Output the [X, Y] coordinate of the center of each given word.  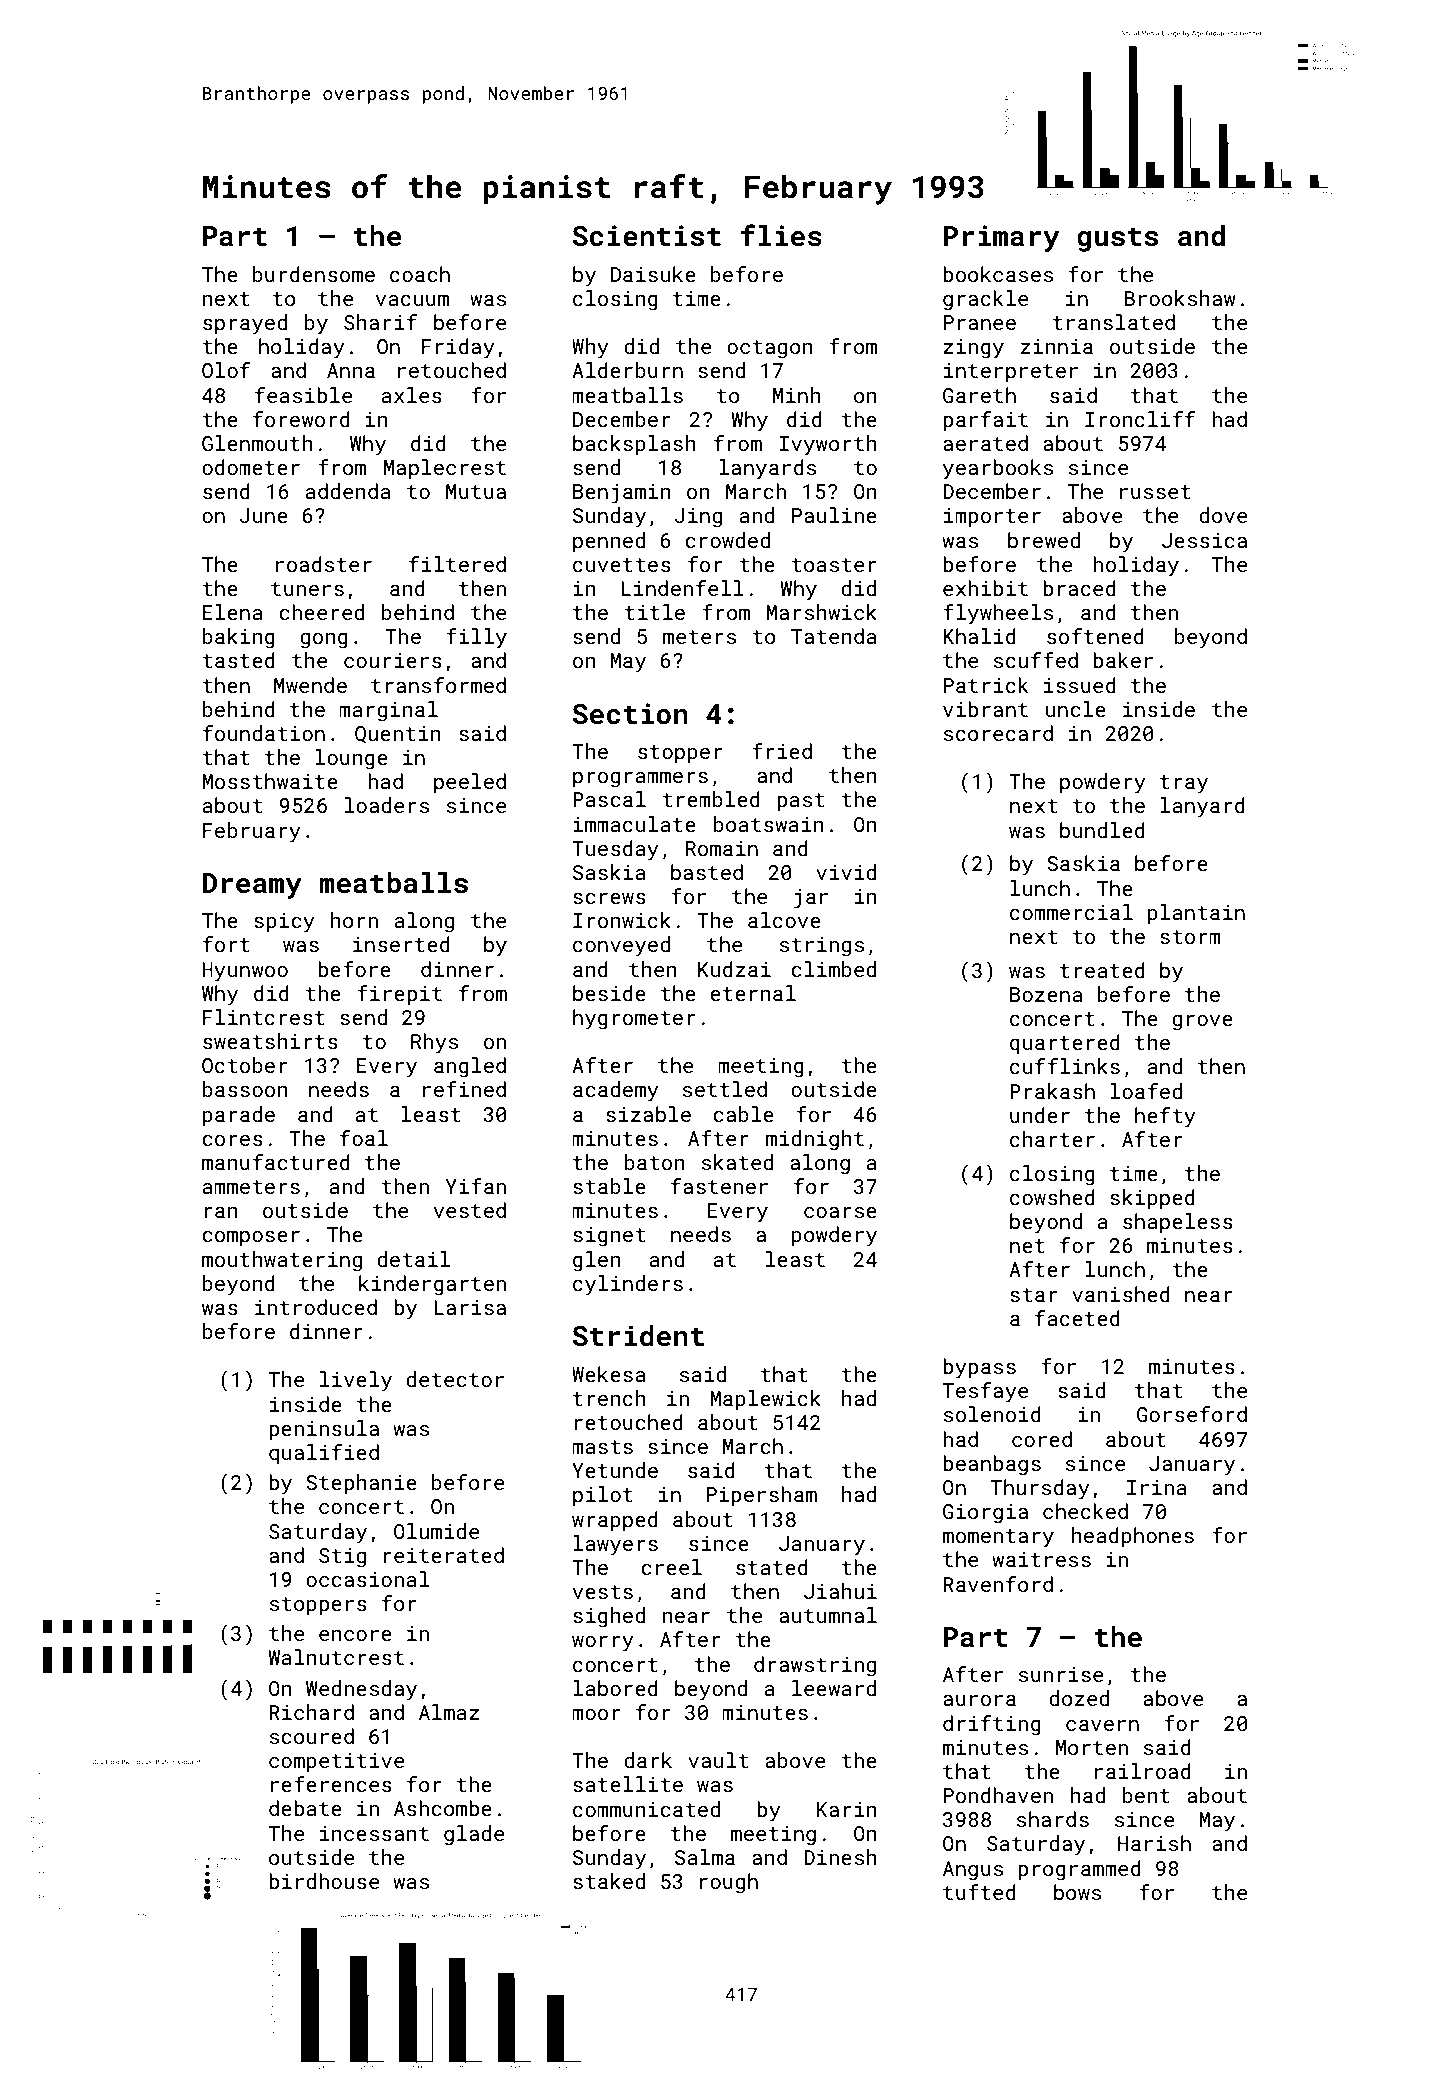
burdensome [314, 274]
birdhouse [324, 1881]
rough [729, 1883]
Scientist [647, 236]
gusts [1117, 239]
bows [1077, 1892]
